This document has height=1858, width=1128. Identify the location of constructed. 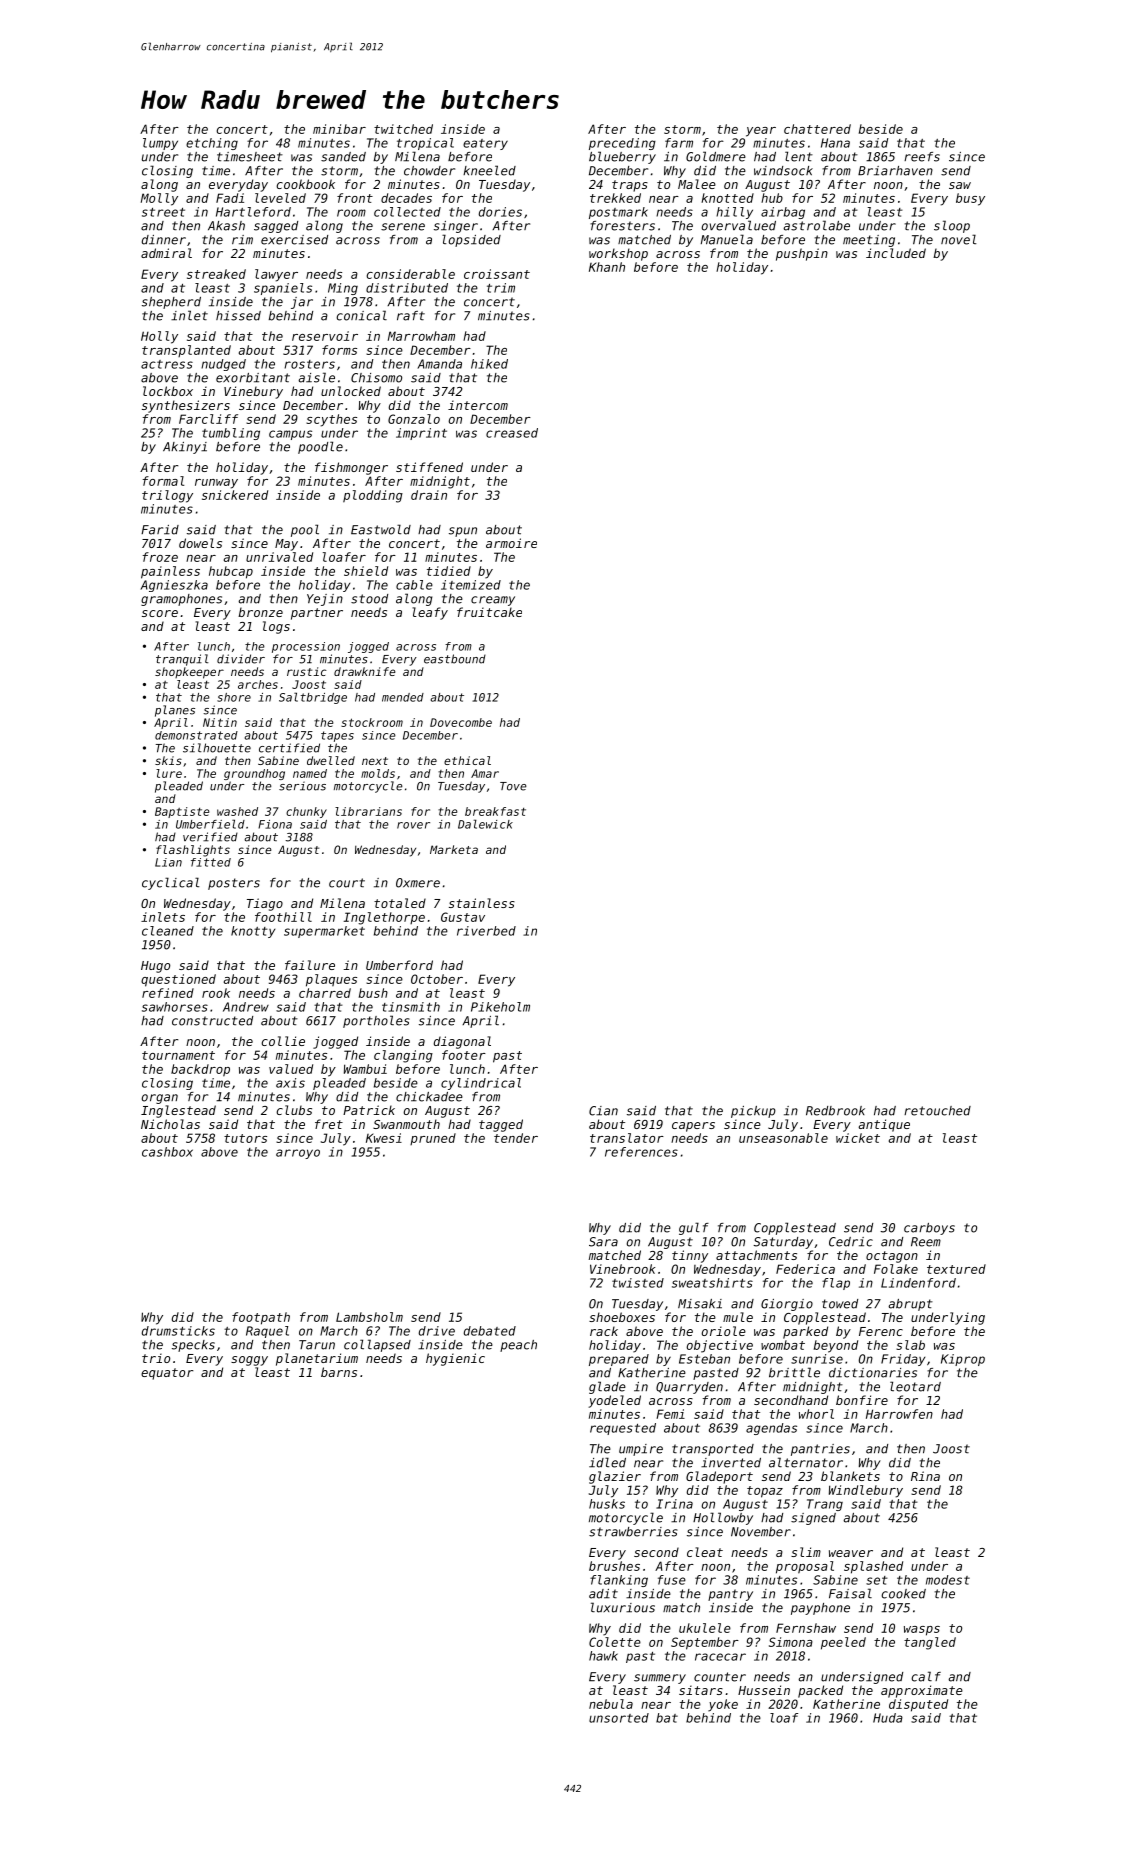
(212, 1021).
